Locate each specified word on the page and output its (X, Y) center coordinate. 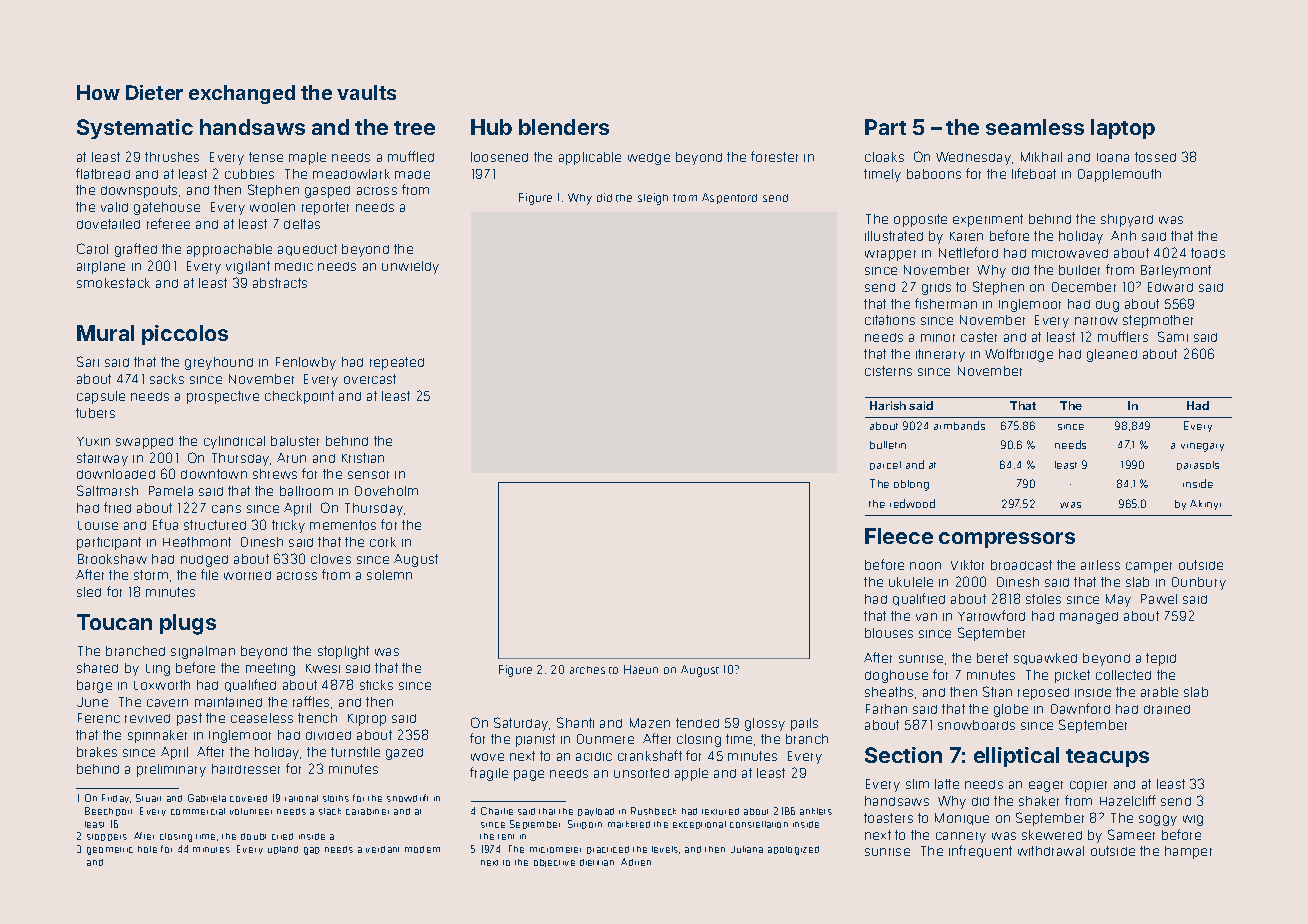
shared (97, 668)
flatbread (103, 173)
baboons (934, 174)
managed (1089, 618)
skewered (1052, 835)
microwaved (1070, 253)
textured (720, 811)
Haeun (641, 669)
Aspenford (729, 198)
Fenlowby (306, 363)
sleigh (653, 199)
